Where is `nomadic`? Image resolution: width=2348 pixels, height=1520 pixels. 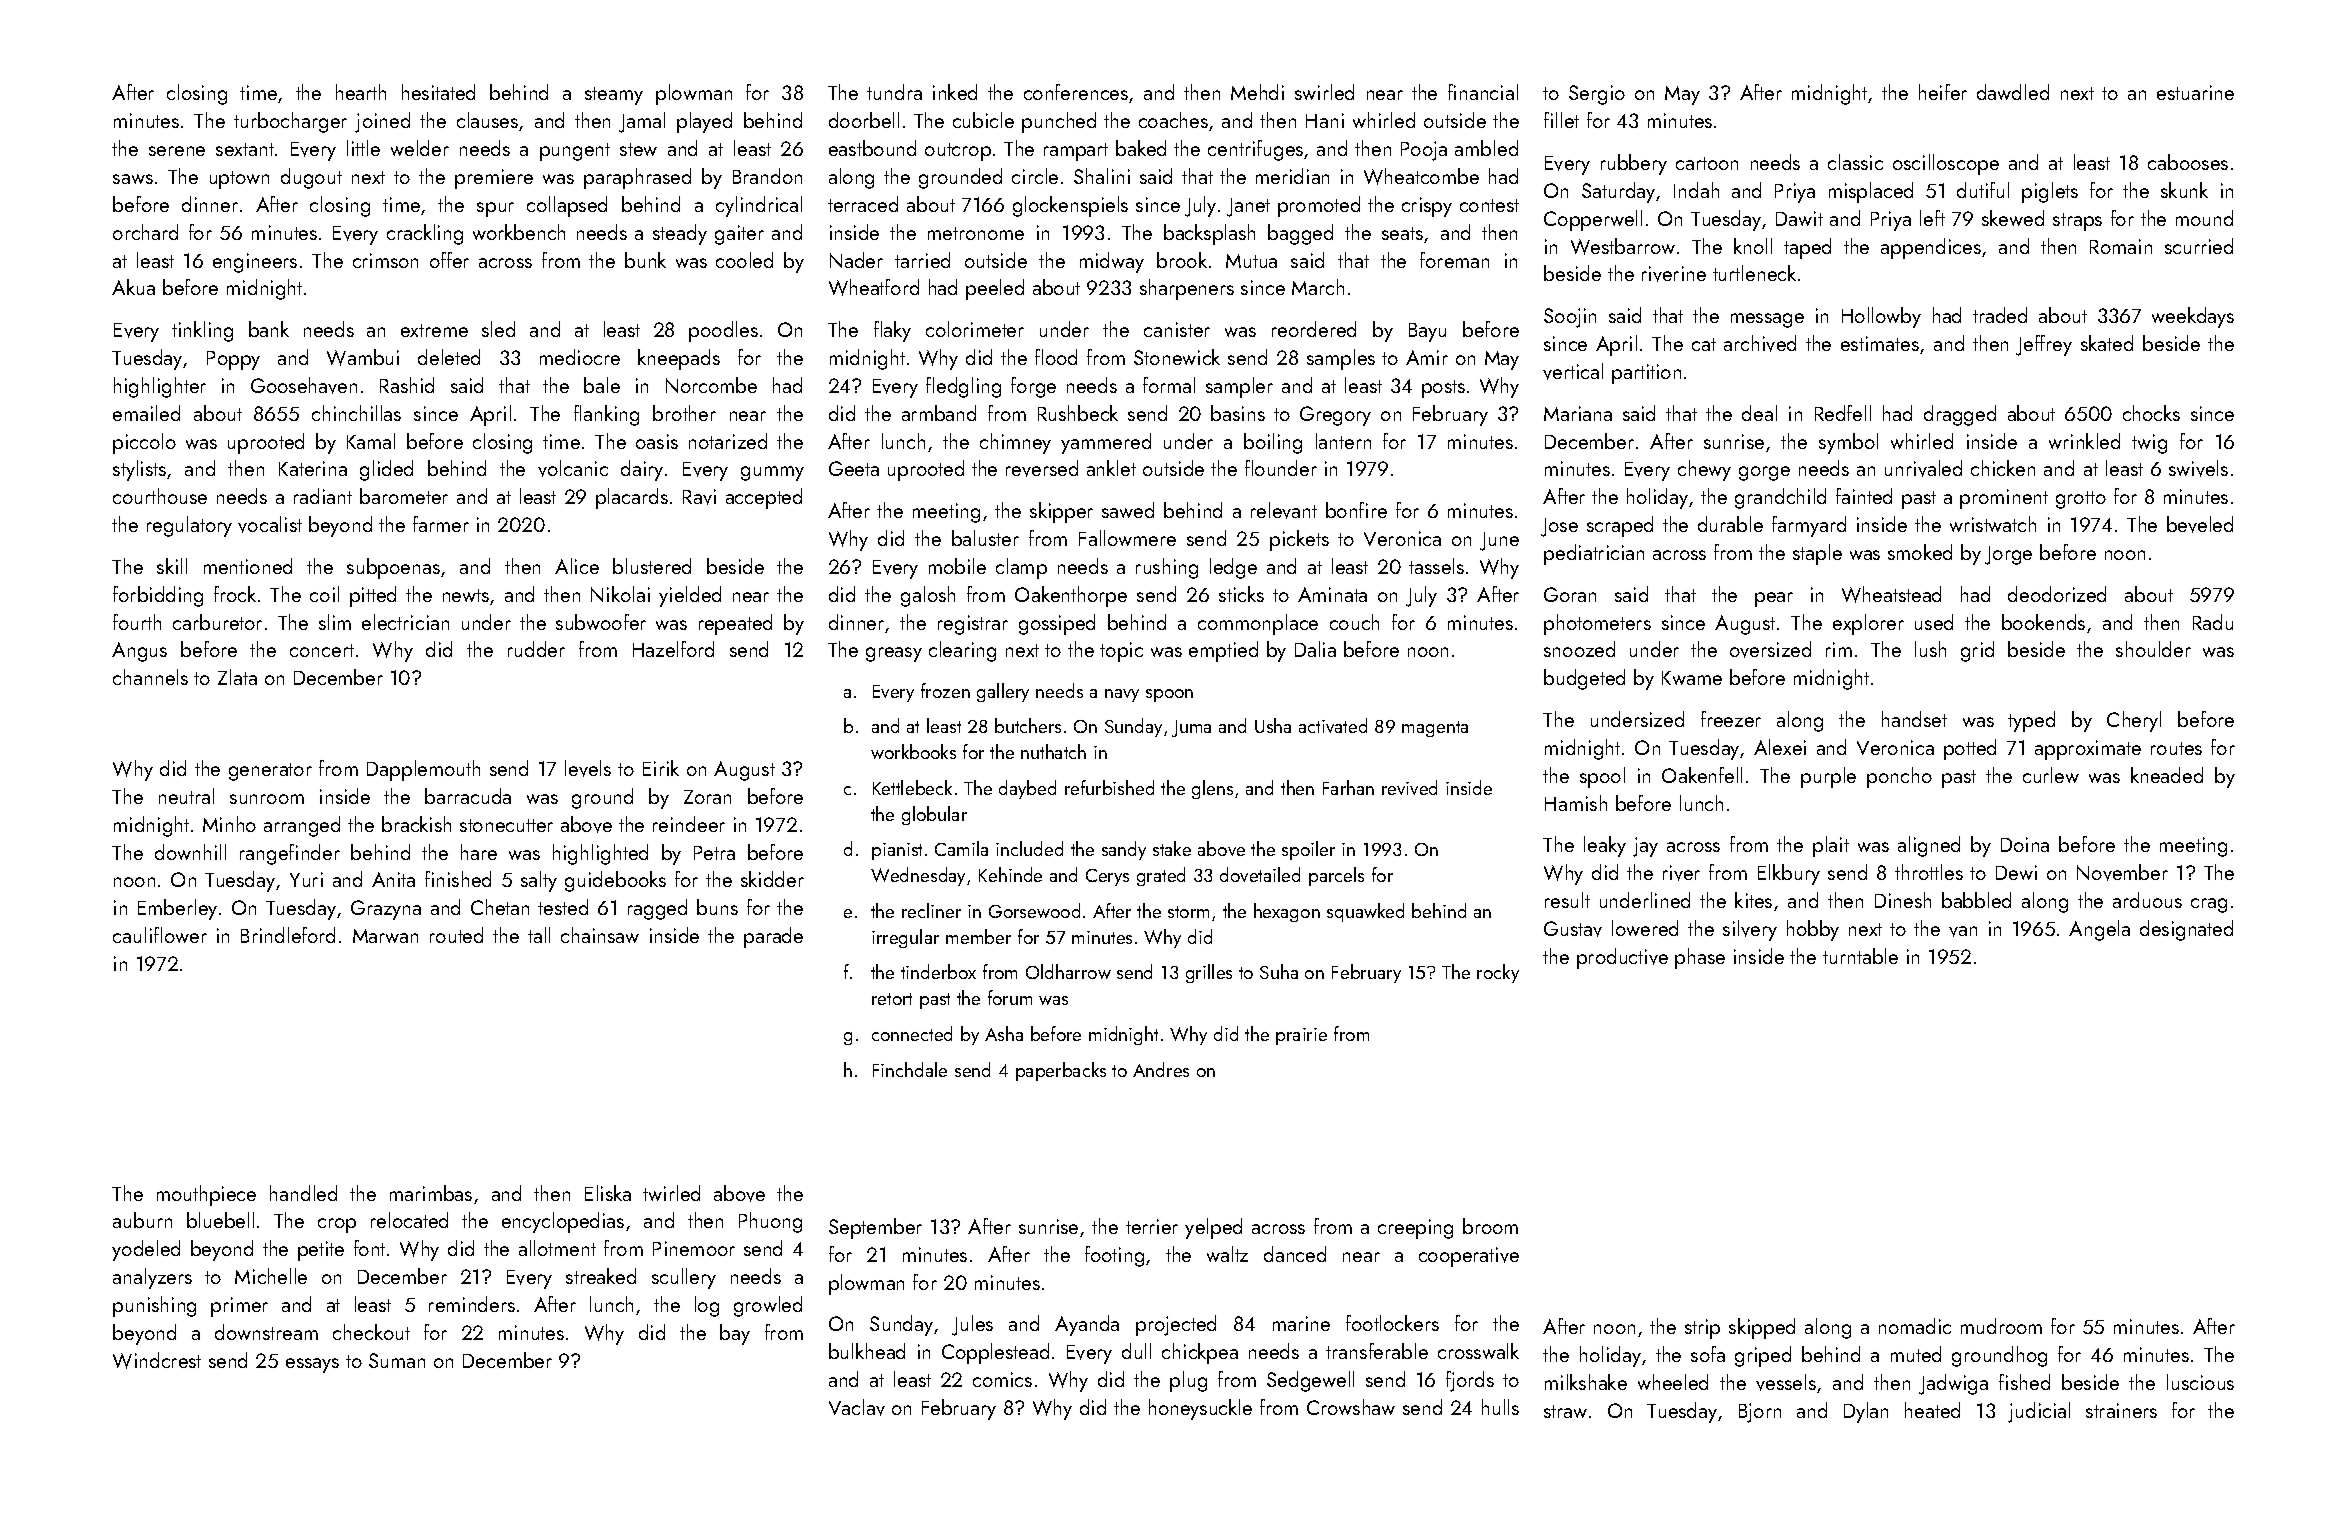 nomadic is located at coordinates (1915, 1326).
